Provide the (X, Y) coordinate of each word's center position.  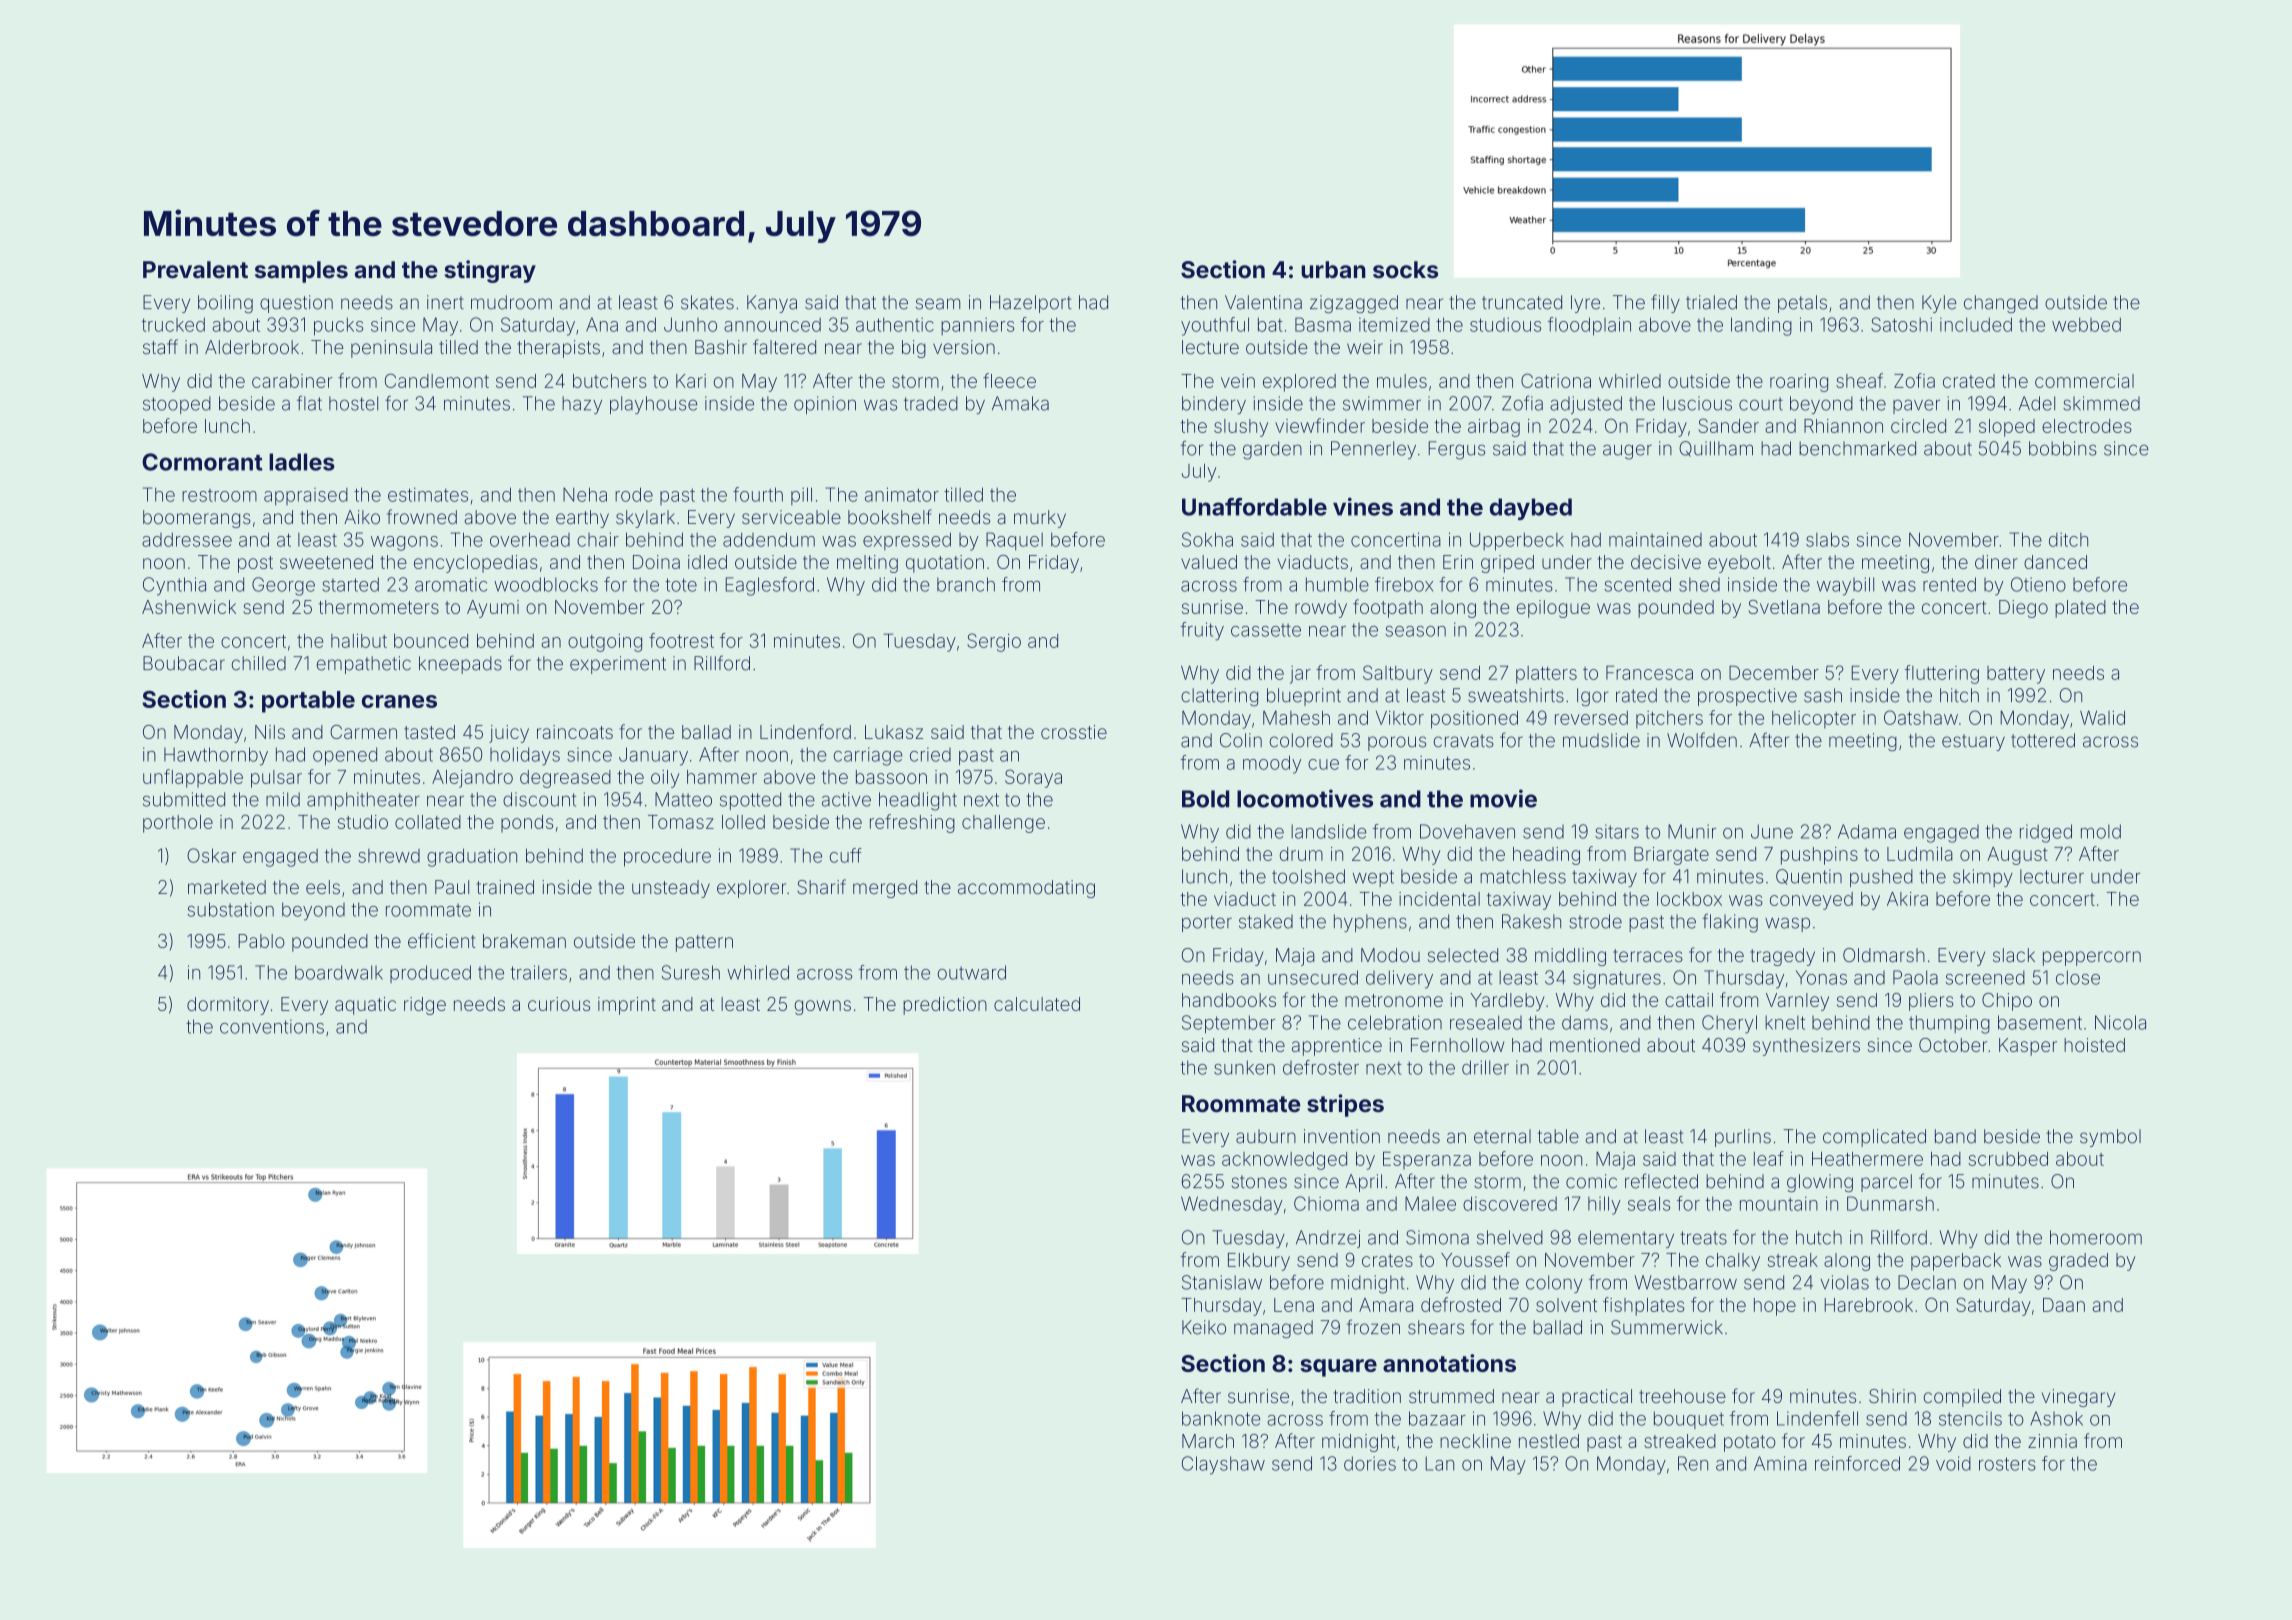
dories (1370, 1463)
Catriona (1556, 380)
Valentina (1263, 302)
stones (1259, 1182)
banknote (1221, 1418)
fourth (758, 494)
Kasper (2028, 1047)
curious (559, 1004)
